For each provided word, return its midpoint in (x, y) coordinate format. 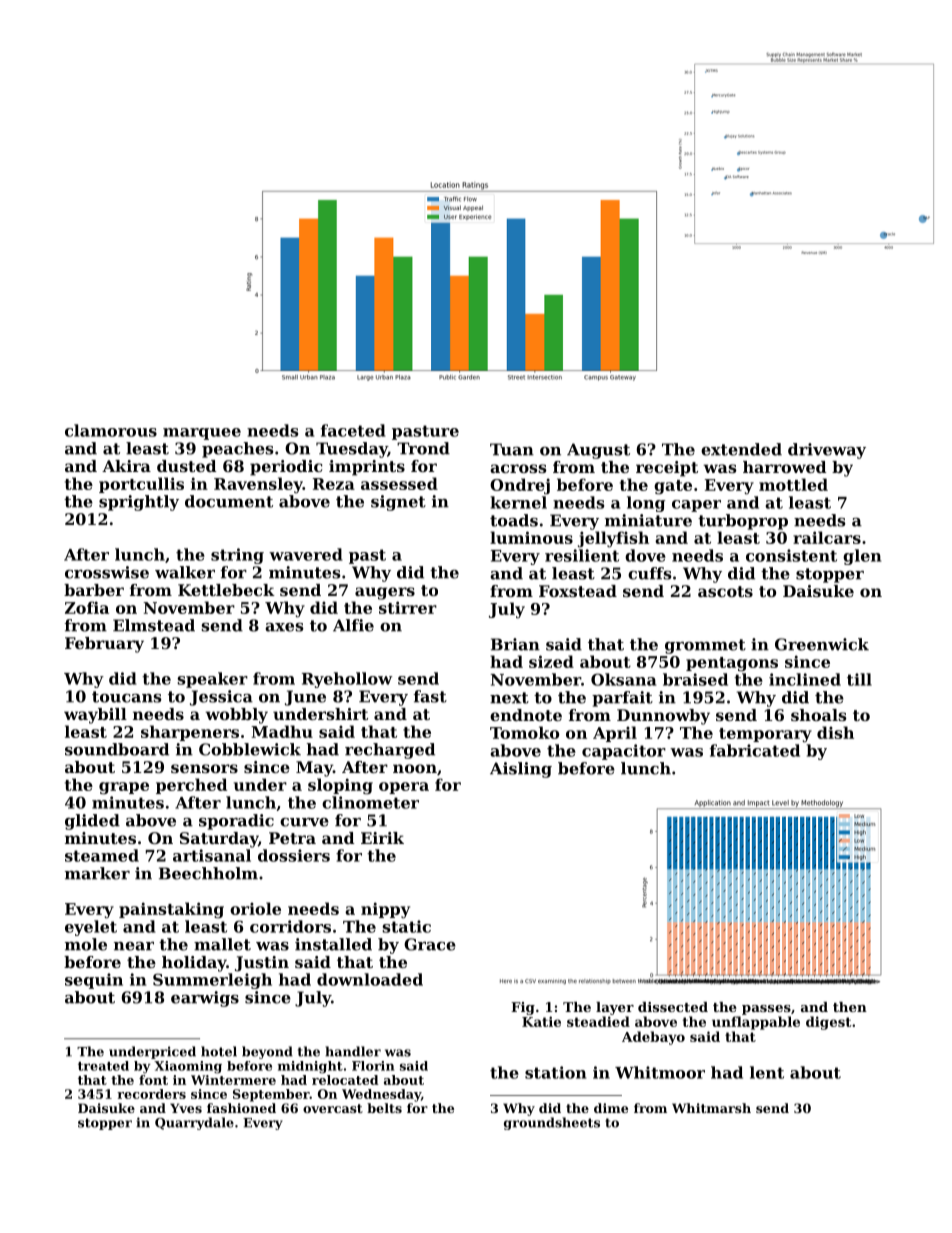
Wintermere (233, 1080)
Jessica (221, 698)
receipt (667, 469)
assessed (399, 483)
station (555, 1072)
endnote (526, 715)
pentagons (732, 664)
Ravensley (258, 485)
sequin (94, 981)
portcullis (141, 485)
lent (767, 1072)
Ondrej (520, 486)
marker (97, 873)
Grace (430, 944)
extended (741, 449)
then (850, 1007)
